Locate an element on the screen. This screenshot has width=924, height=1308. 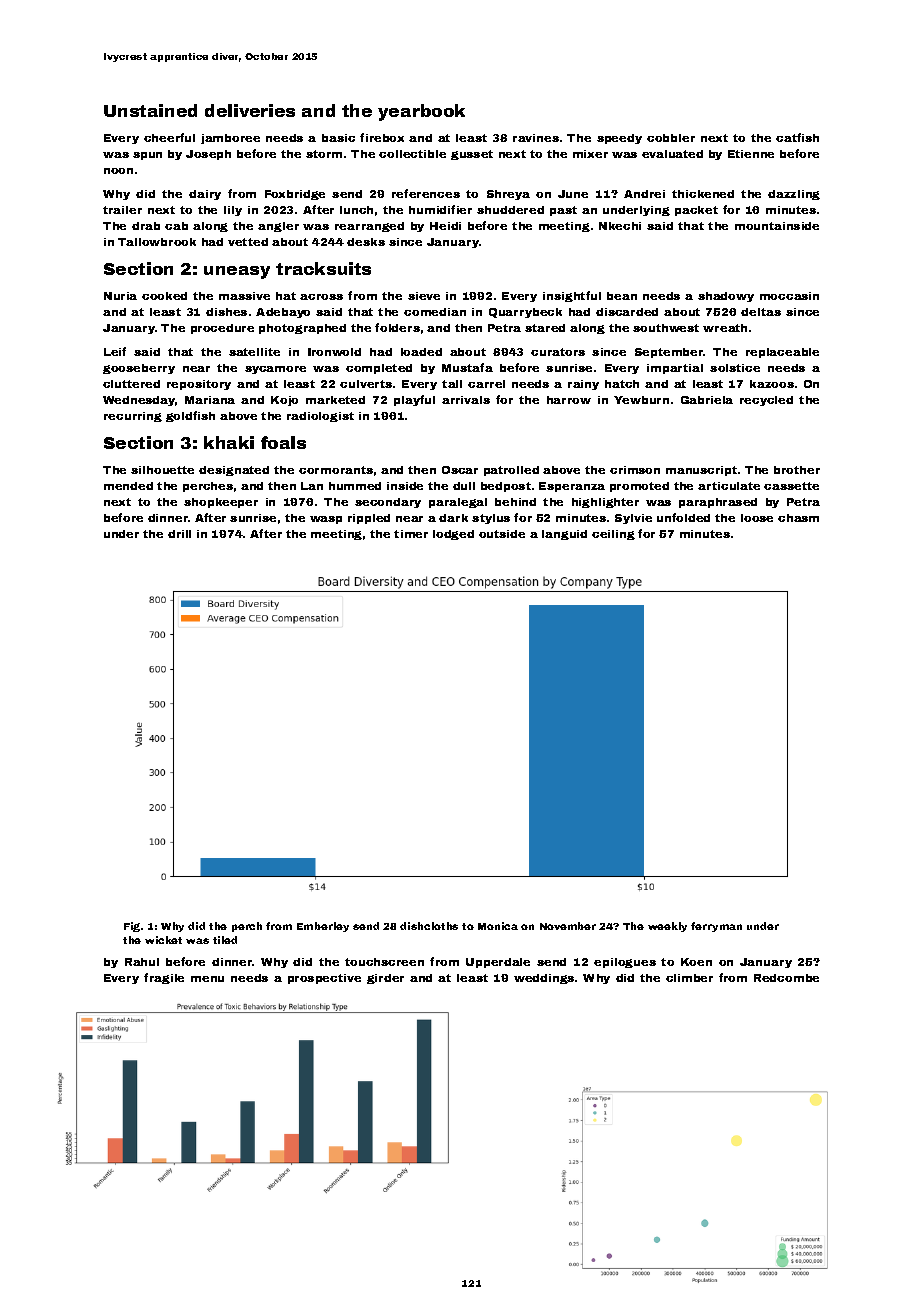
wicket is located at coordinates (163, 940).
